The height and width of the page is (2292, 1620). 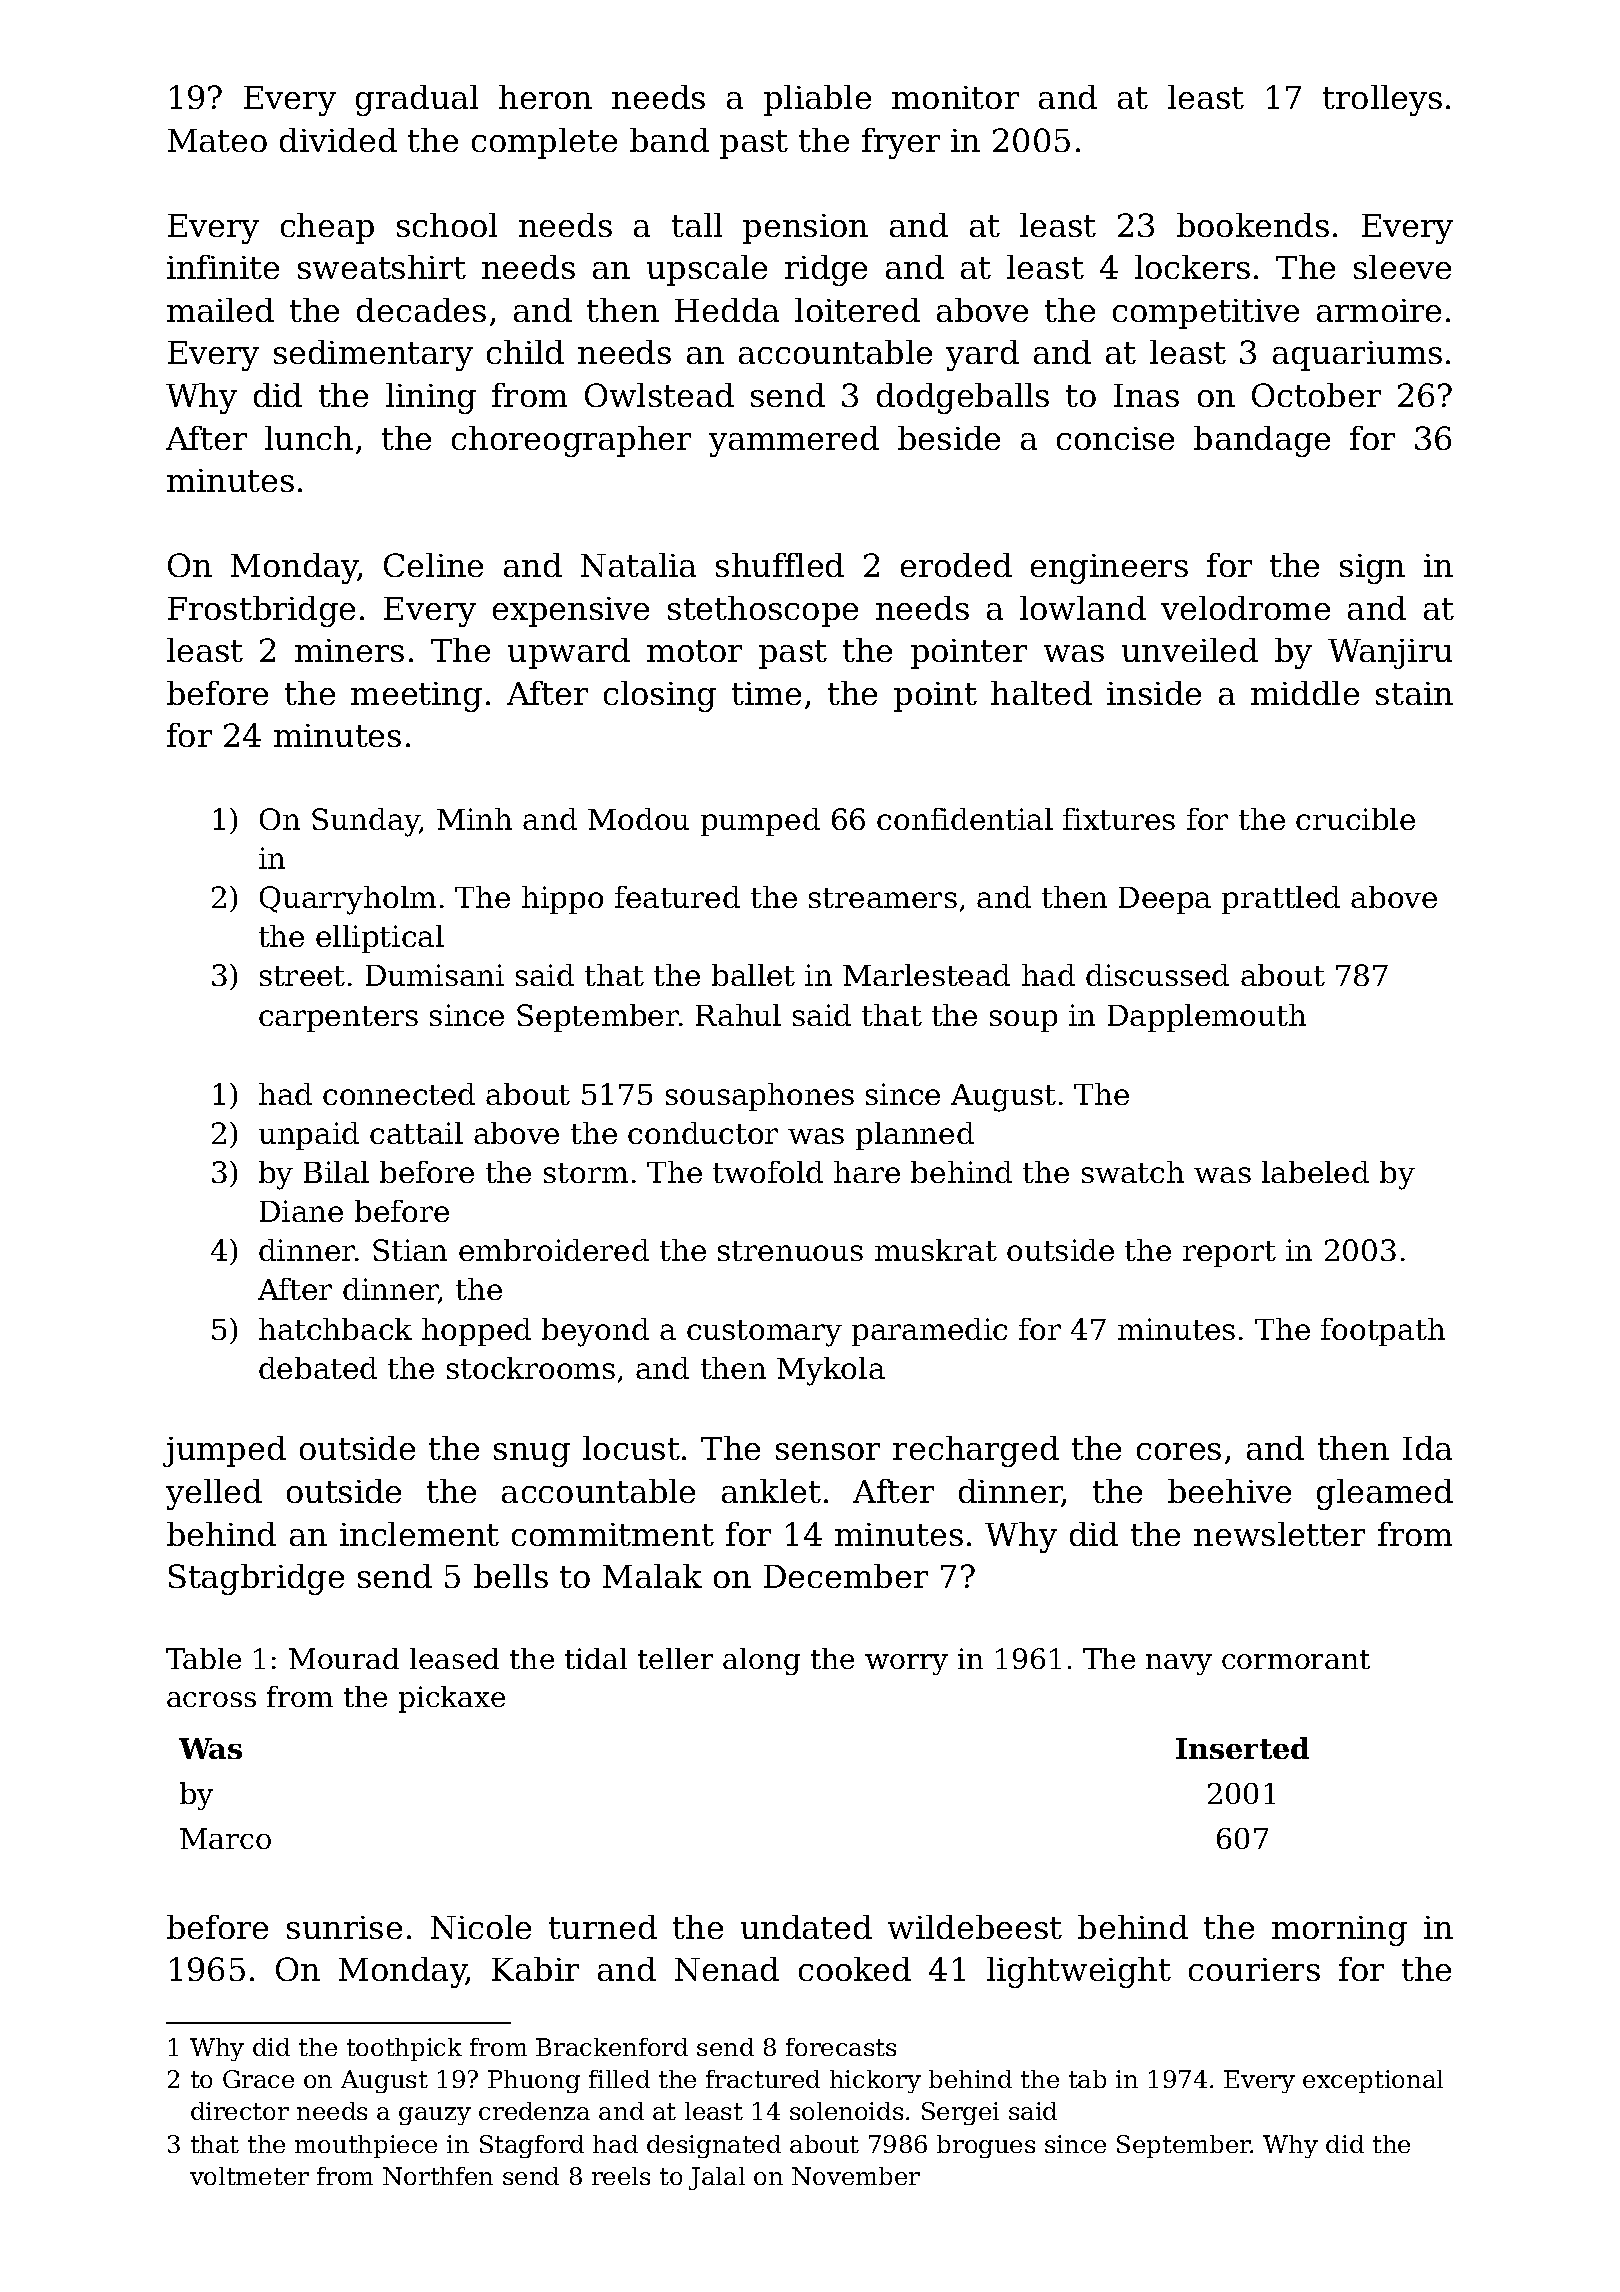 What do you see at coordinates (349, 650) in the page?
I see `miners` at bounding box center [349, 650].
